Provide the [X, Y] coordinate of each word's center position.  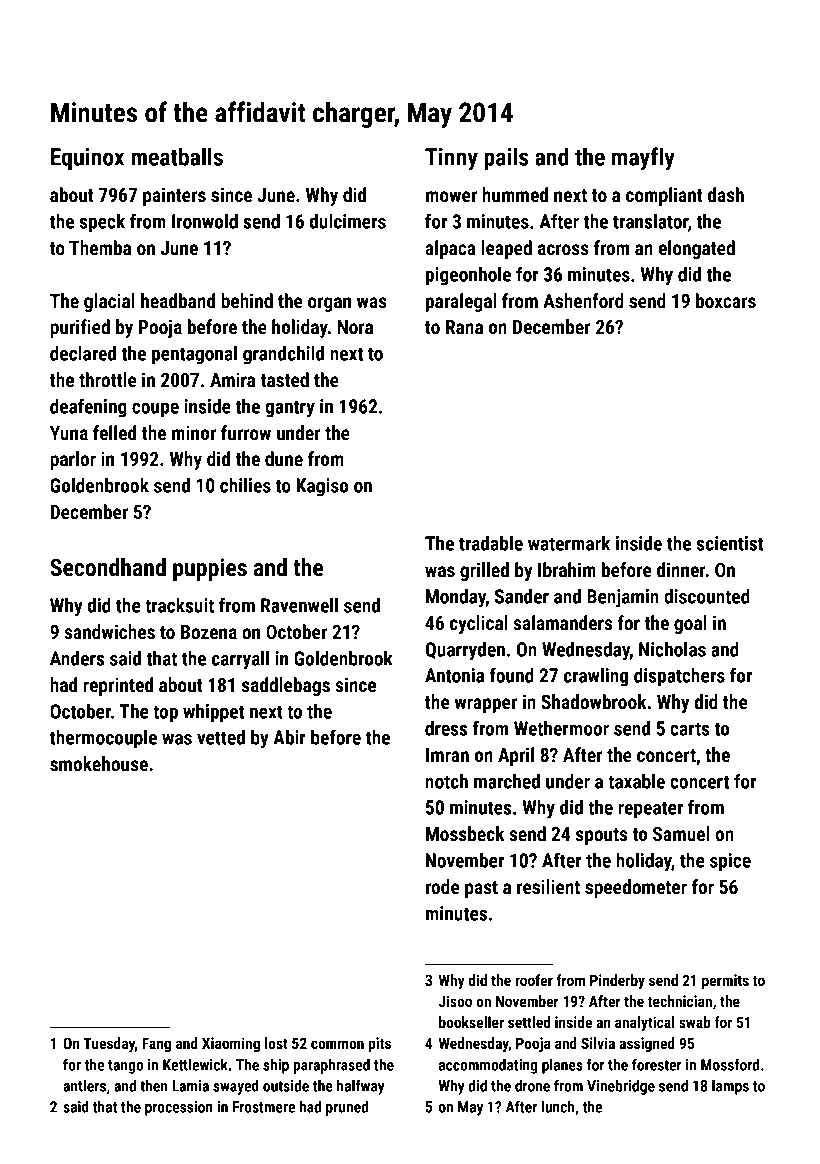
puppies [210, 569]
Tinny [451, 159]
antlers [84, 1085]
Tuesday [109, 1044]
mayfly [643, 159]
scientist [730, 543]
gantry [290, 409]
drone [532, 1085]
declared [83, 353]
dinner [681, 569]
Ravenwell [299, 605]
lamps [730, 1087]
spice [730, 862]
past [481, 889]
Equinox [87, 159]
